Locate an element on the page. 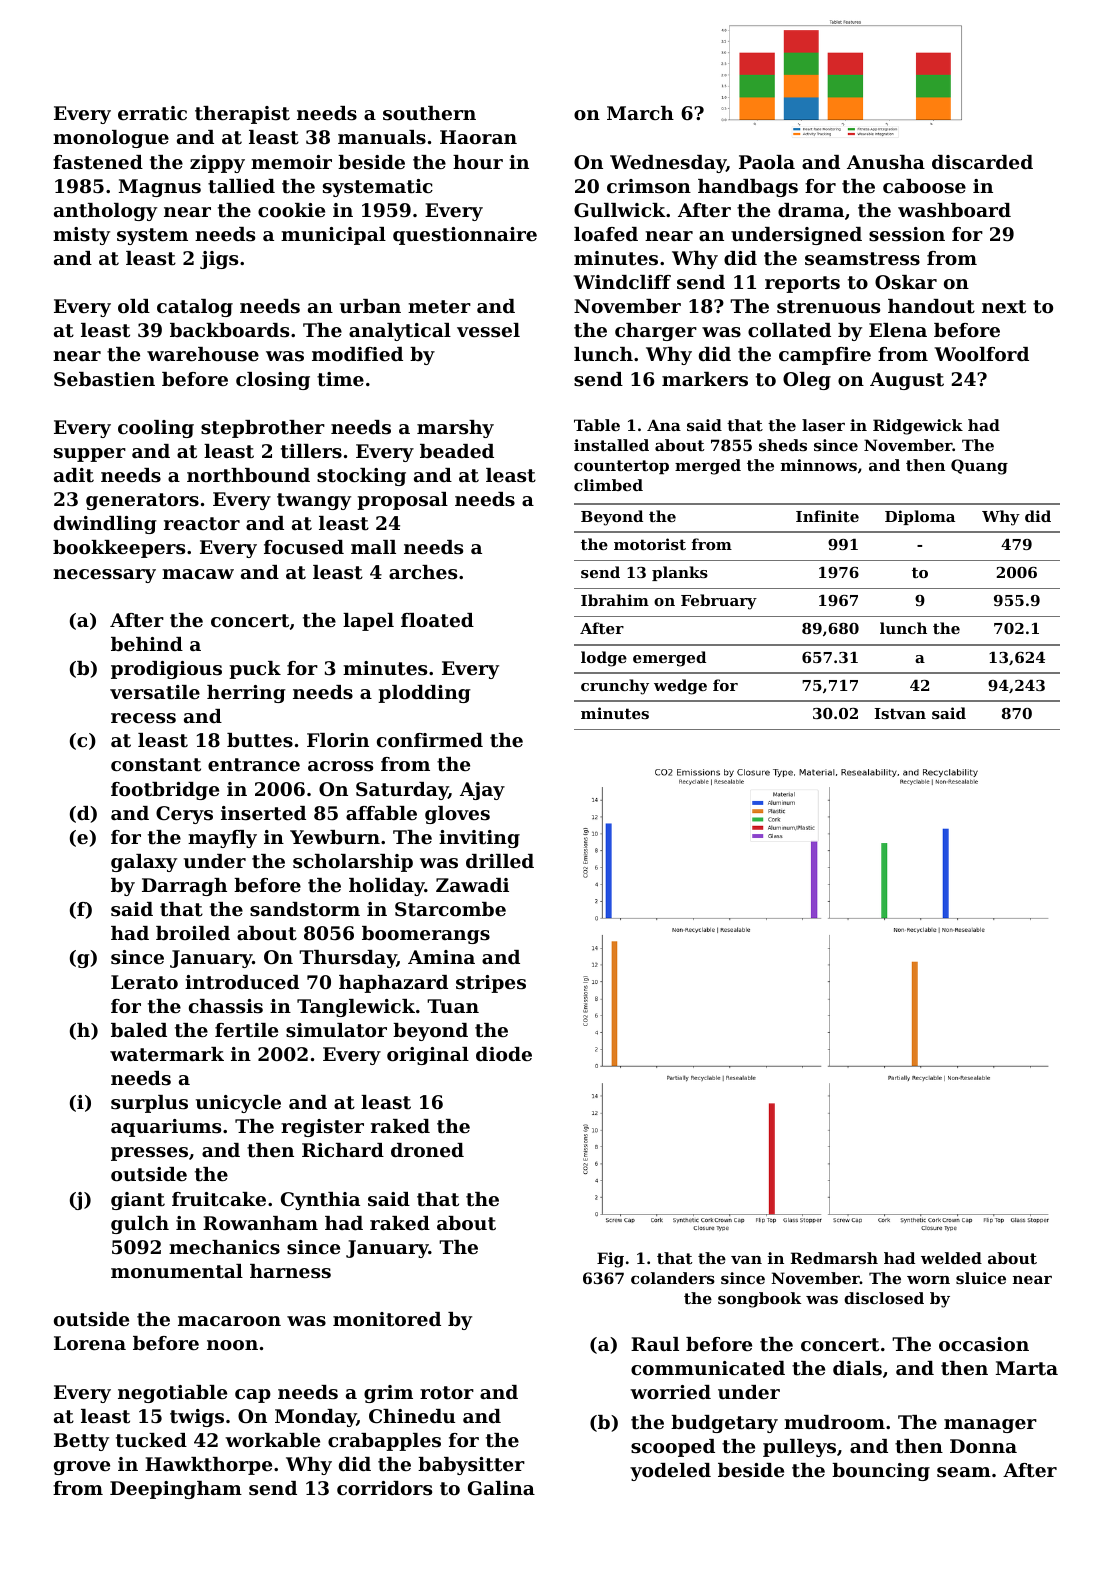 This document has width=1113, height=1574. noon is located at coordinates (232, 1345).
